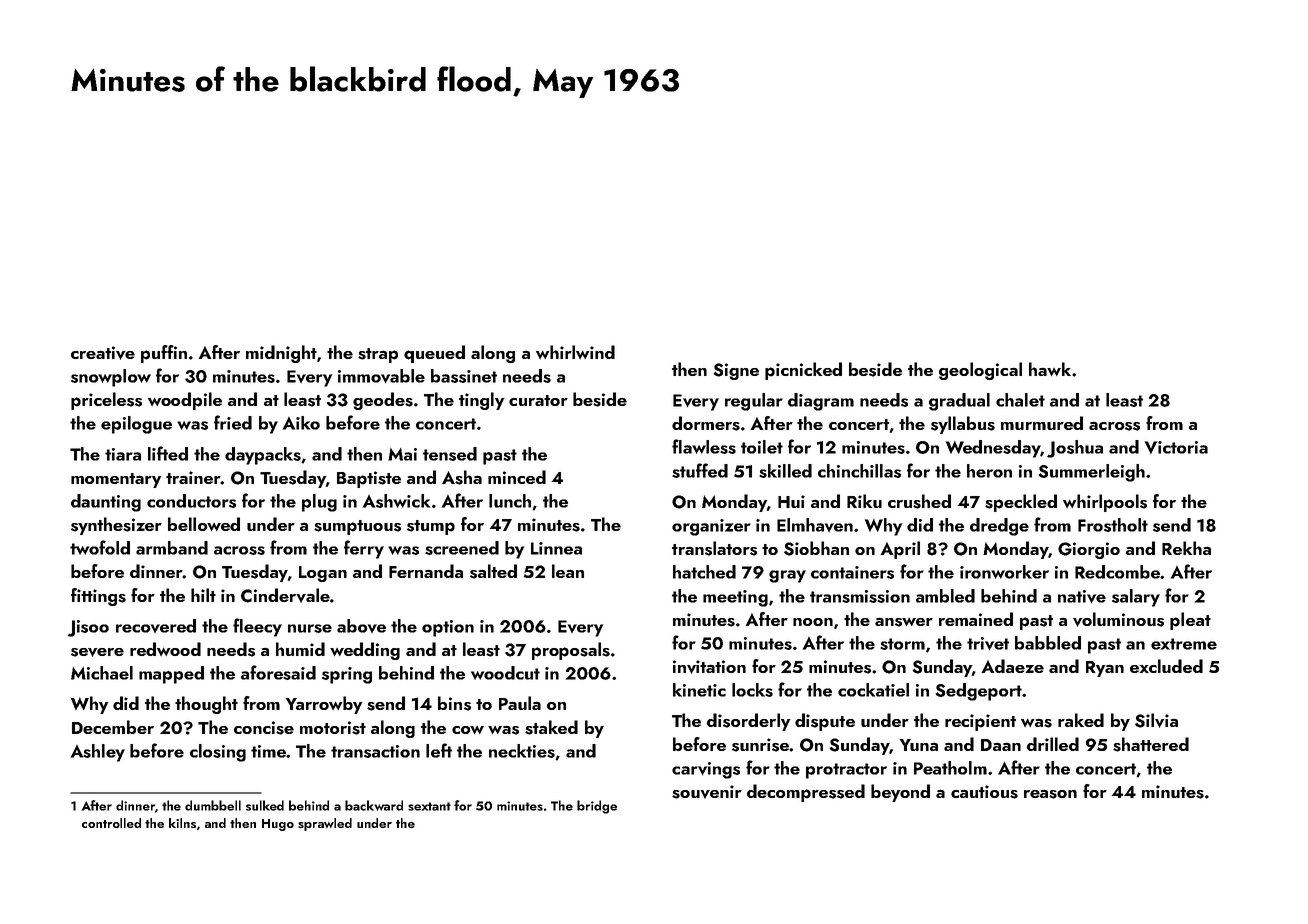 The height and width of the page is (924, 1308). What do you see at coordinates (846, 771) in the page?
I see `protractor` at bounding box center [846, 771].
